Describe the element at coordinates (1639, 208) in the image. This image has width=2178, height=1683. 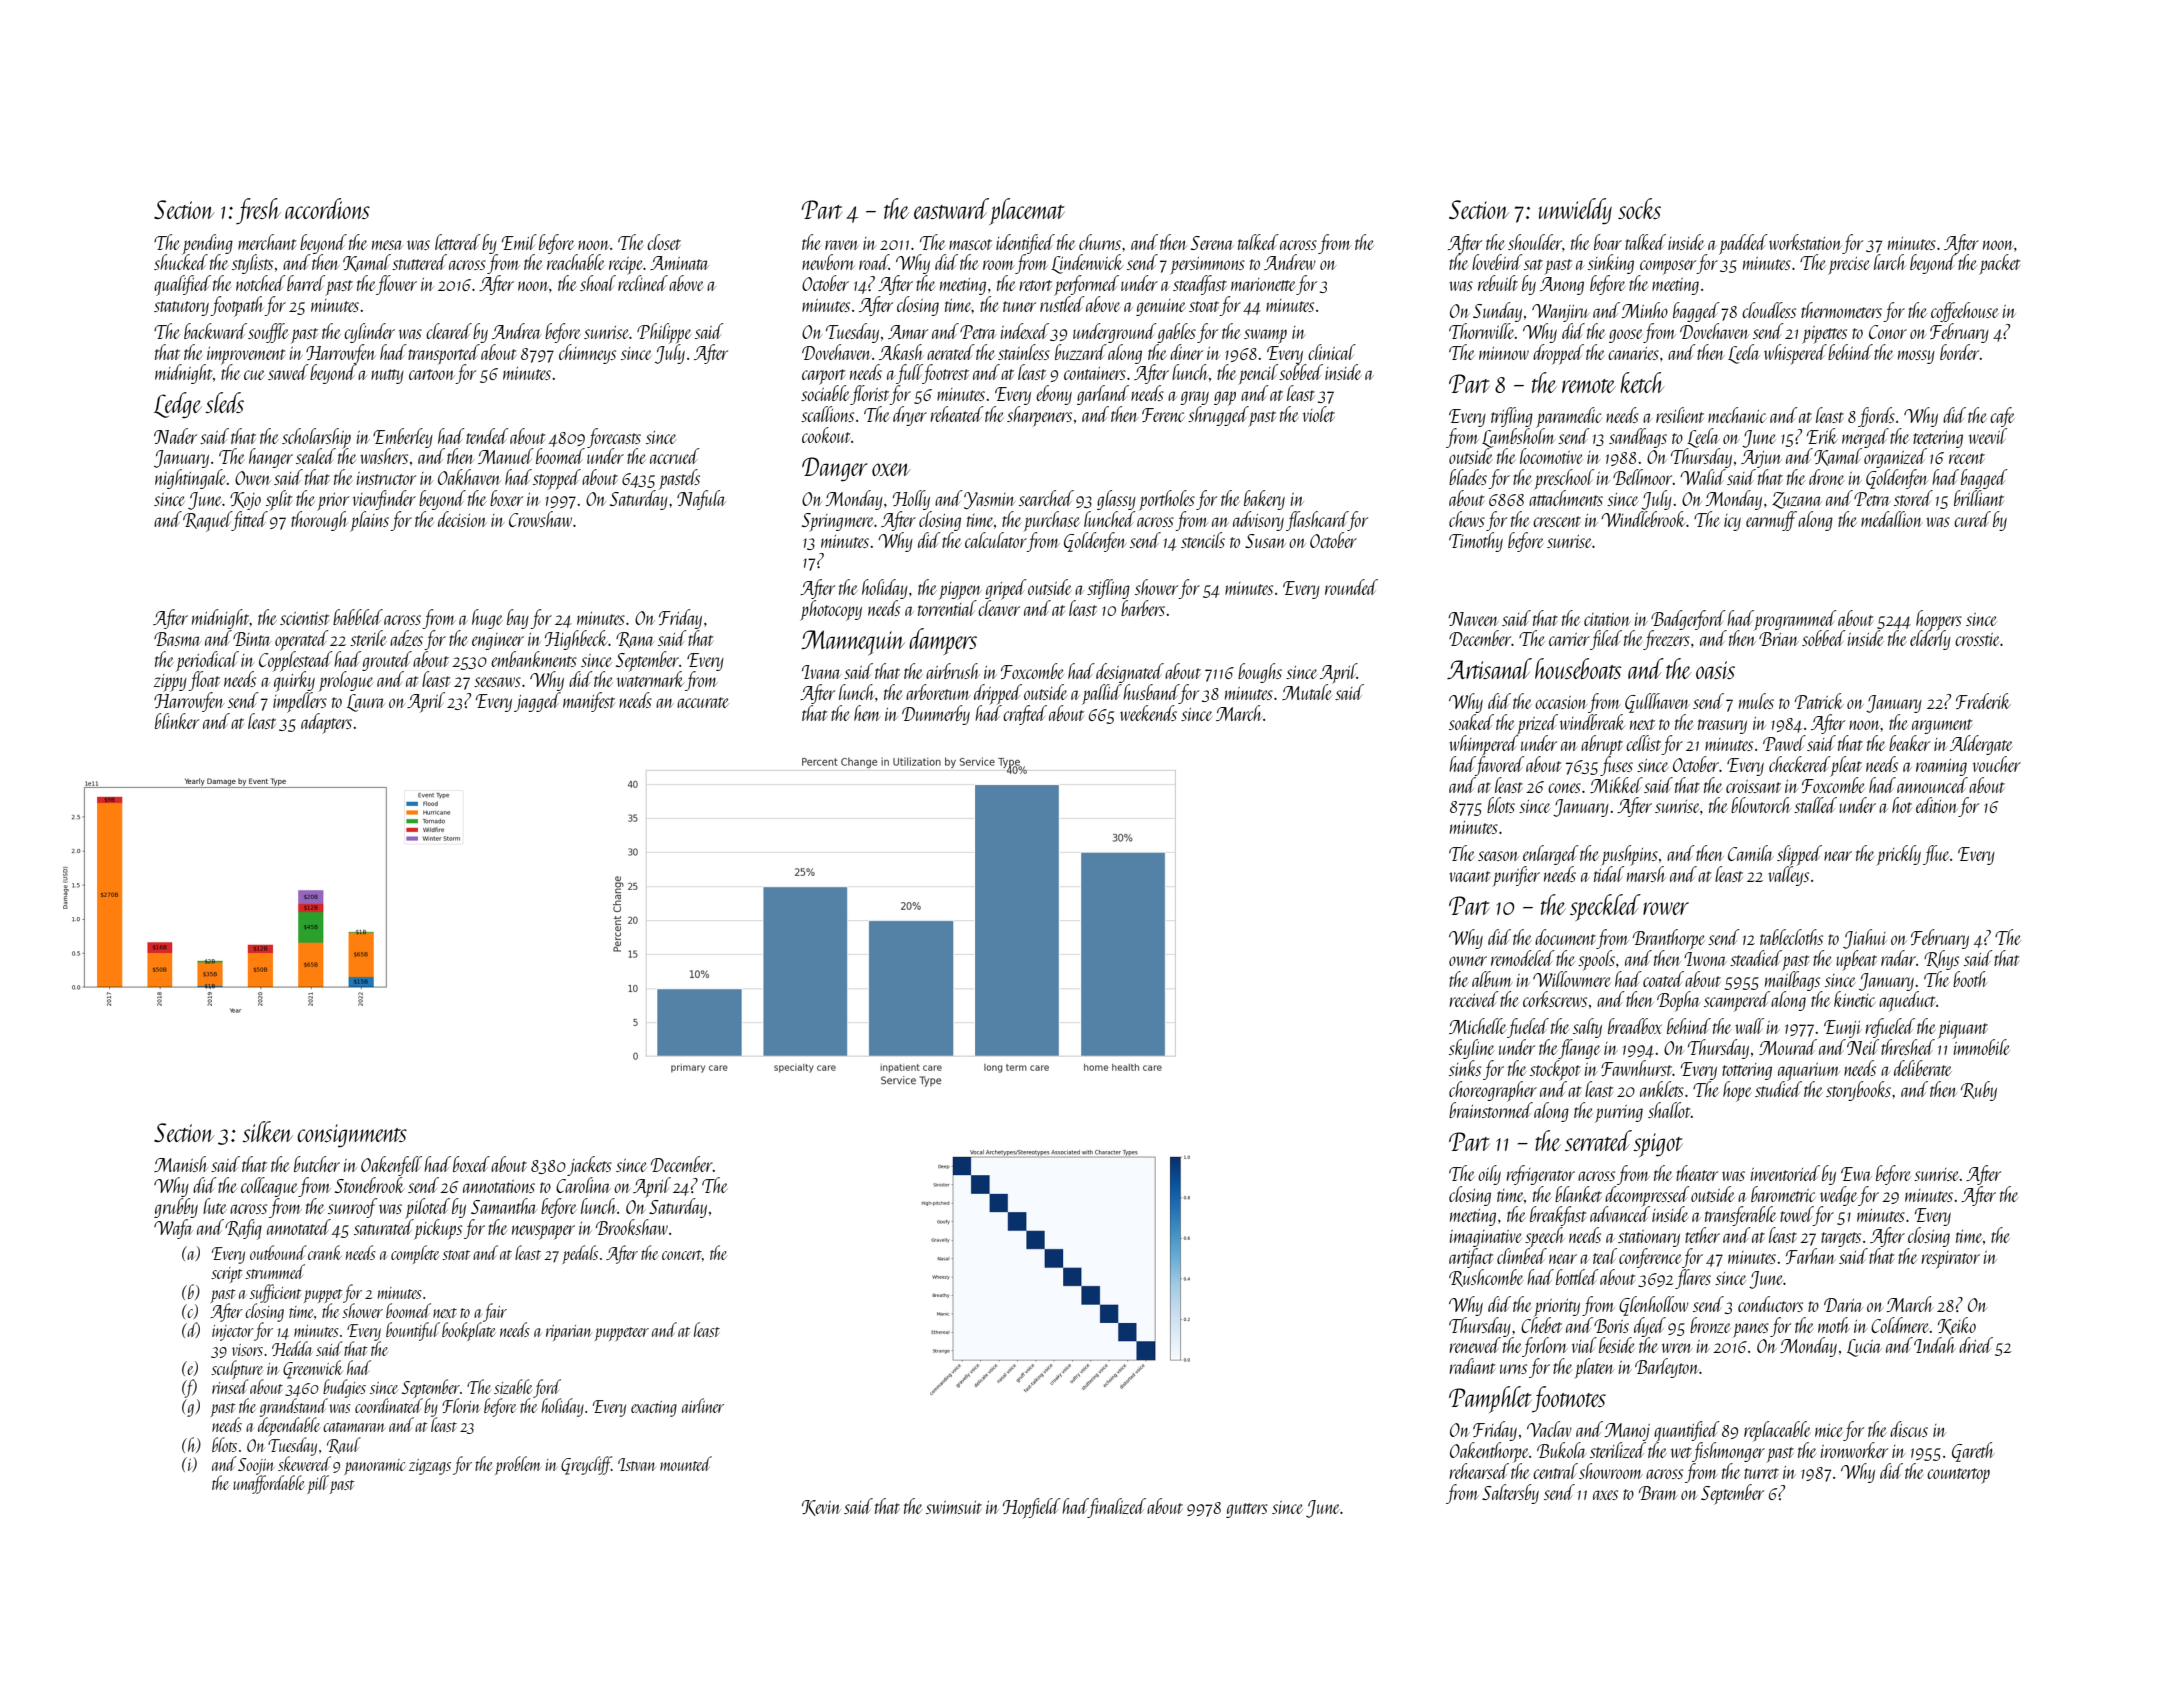
I see `socks` at that location.
